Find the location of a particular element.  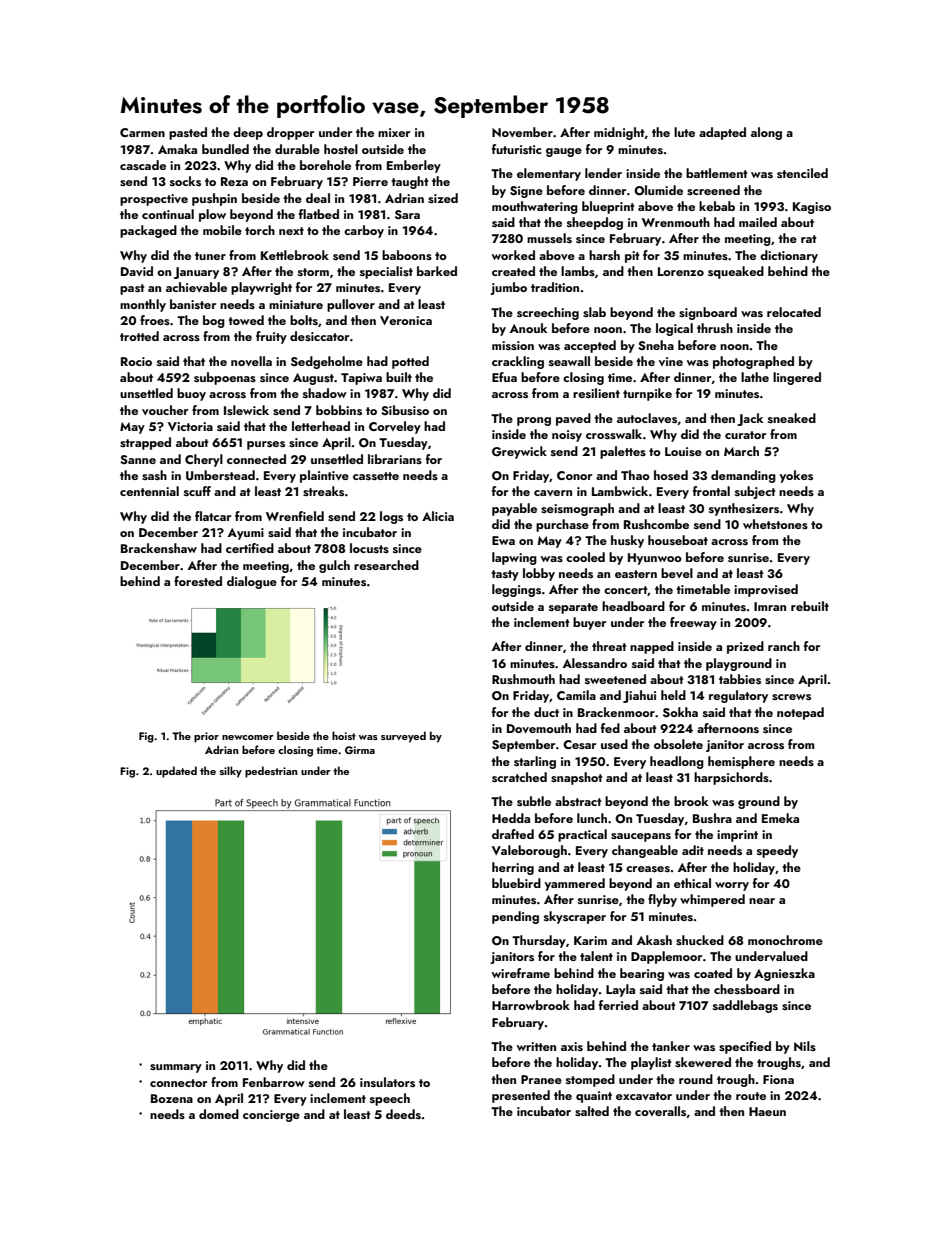

autoclaves is located at coordinates (647, 418).
